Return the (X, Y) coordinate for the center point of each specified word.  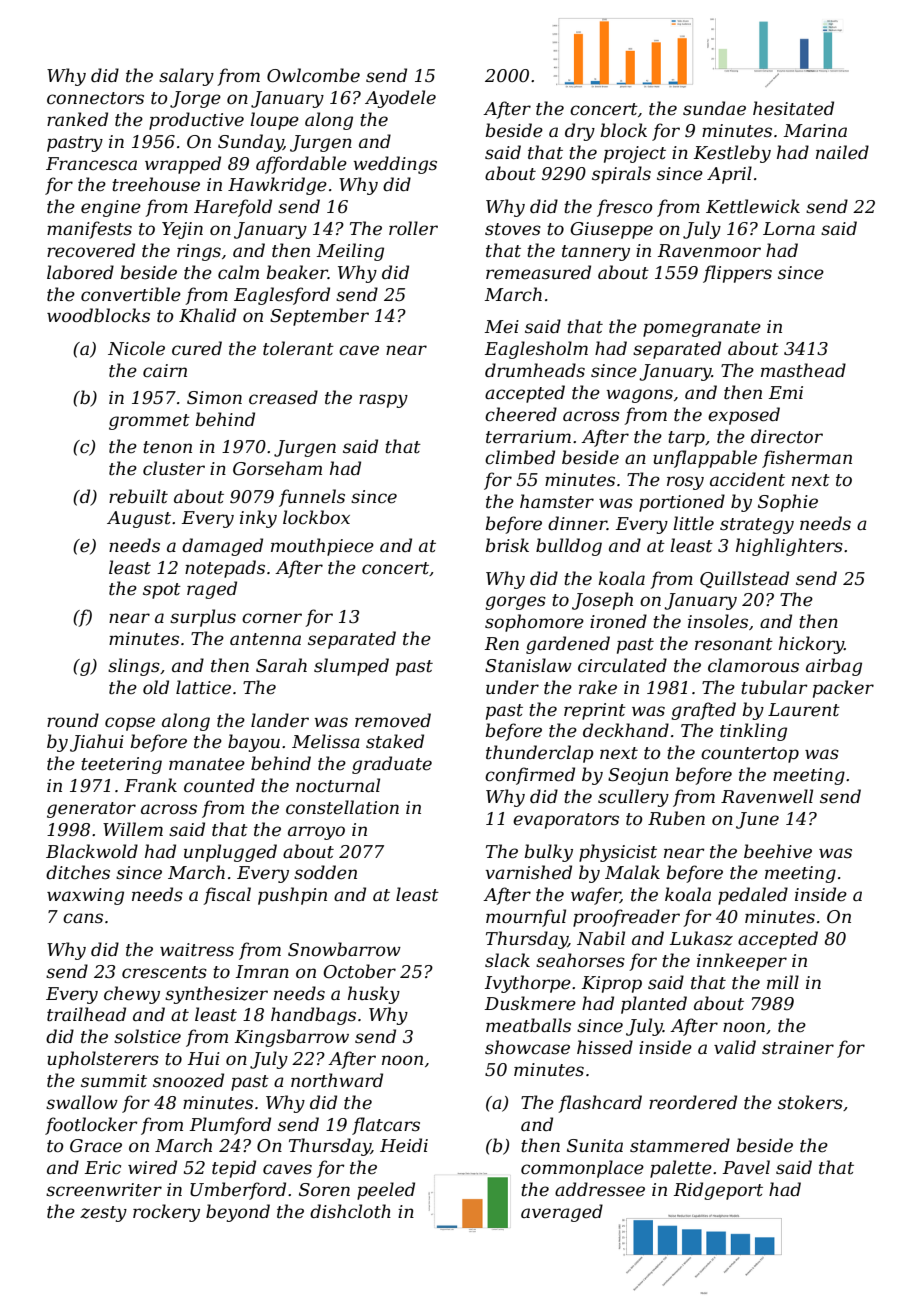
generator (91, 810)
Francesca (91, 164)
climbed (520, 457)
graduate (392, 765)
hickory (811, 645)
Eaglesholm (536, 350)
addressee (600, 1189)
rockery (166, 1213)
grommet (149, 422)
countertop (750, 755)
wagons (639, 396)
